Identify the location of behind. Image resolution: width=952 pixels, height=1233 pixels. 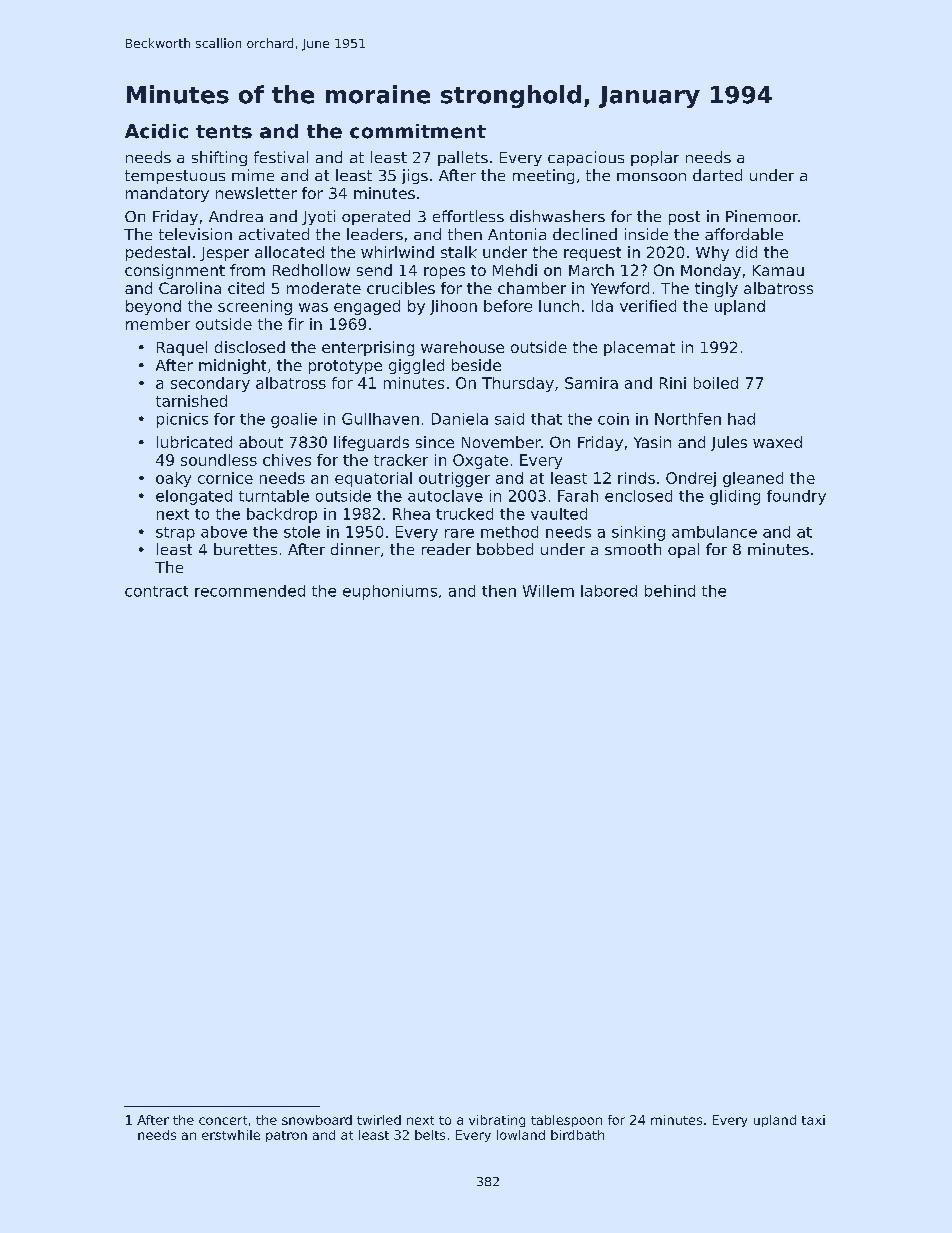
(670, 591).
